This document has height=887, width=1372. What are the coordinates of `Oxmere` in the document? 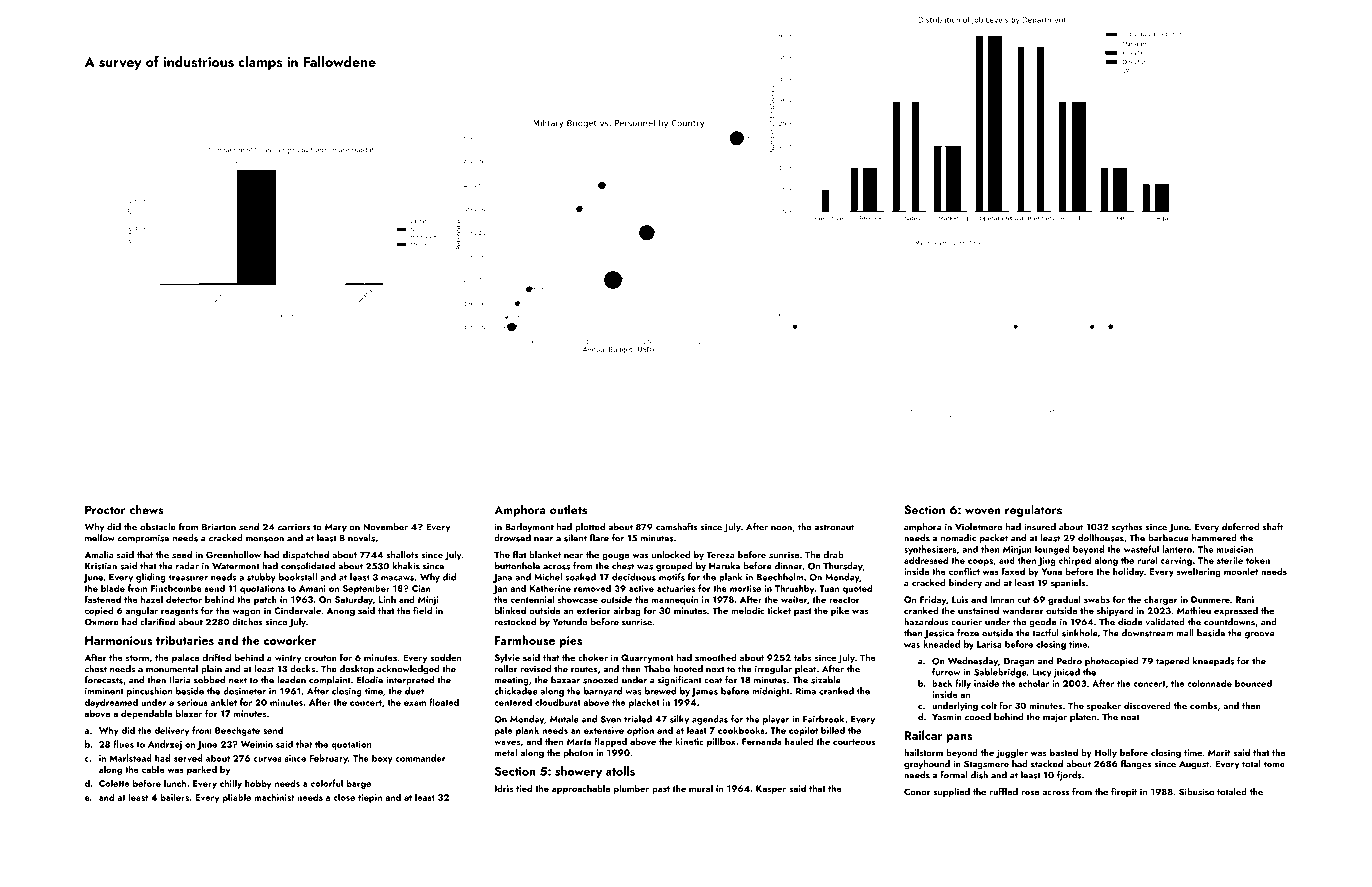 It's located at (102, 622).
